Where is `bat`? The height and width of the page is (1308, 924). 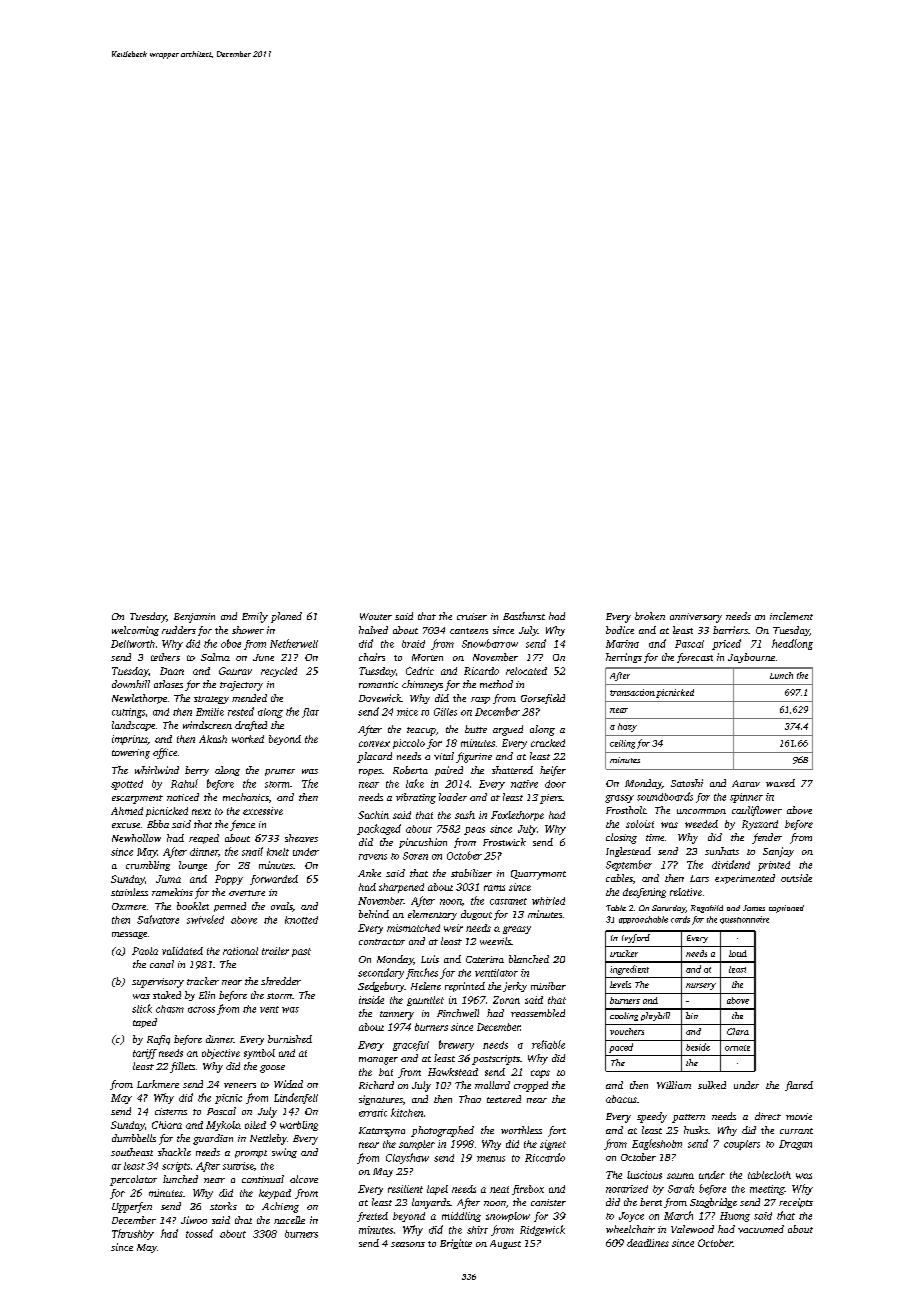 bat is located at coordinates (386, 1072).
